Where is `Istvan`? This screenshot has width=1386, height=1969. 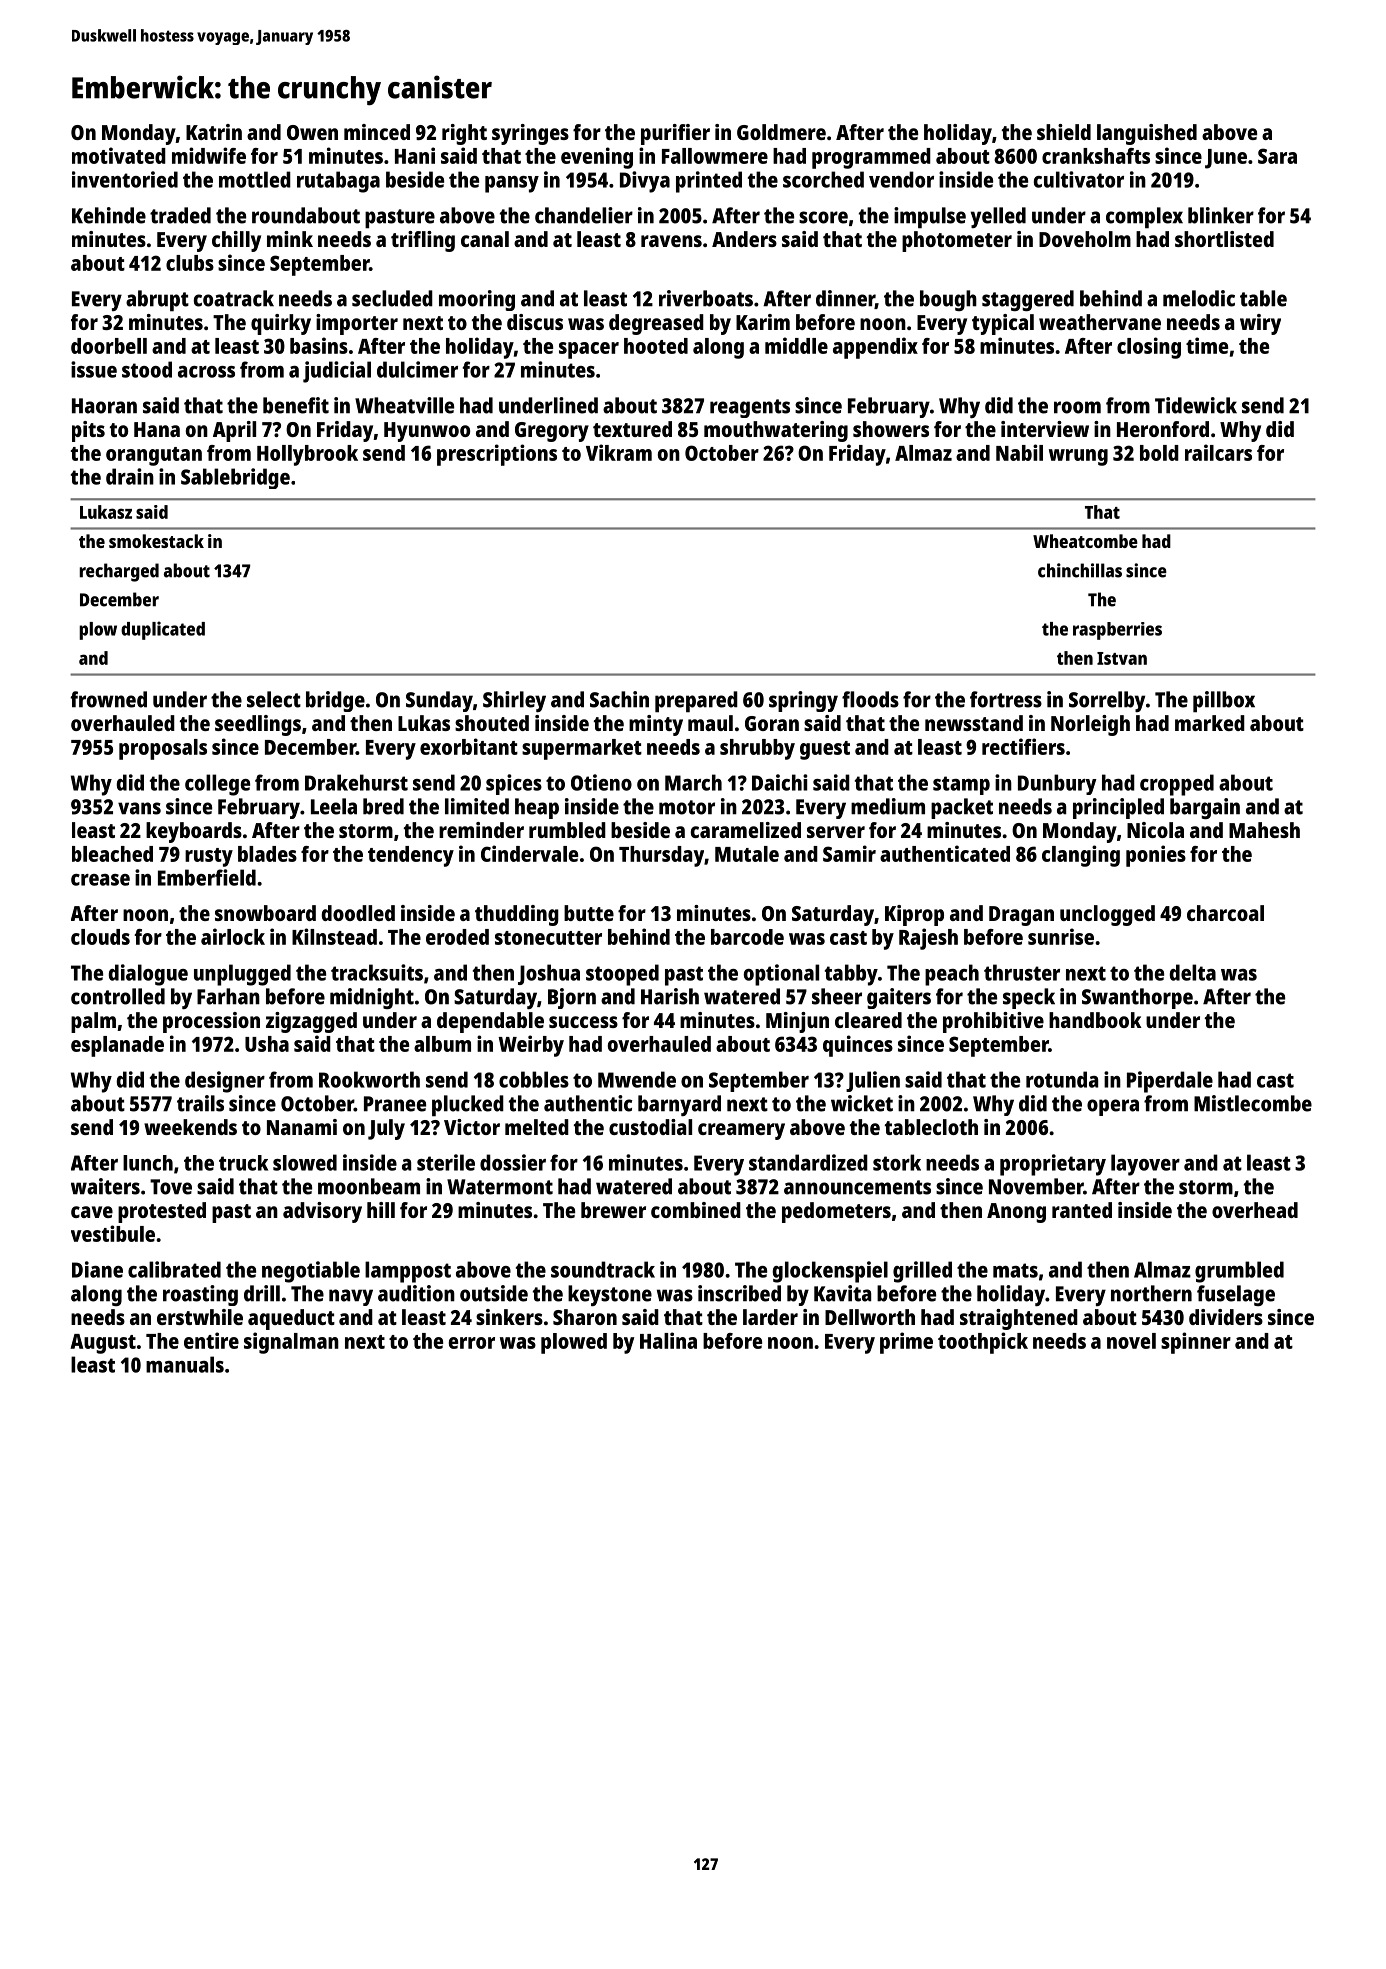
Istvan is located at coordinates (1122, 658).
